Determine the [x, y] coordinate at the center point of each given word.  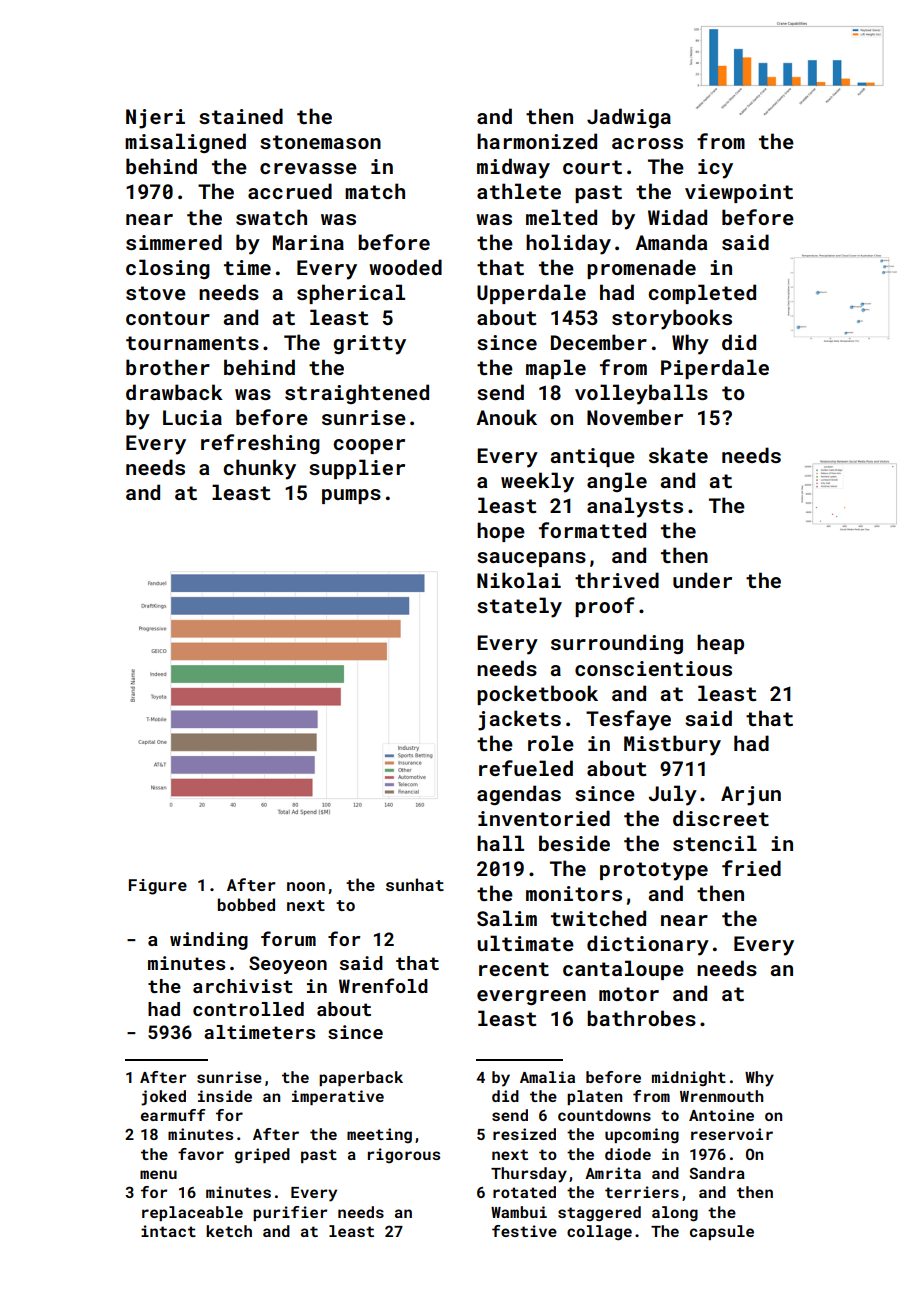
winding [209, 941]
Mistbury [672, 745]
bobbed [246, 904]
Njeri [155, 119]
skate [678, 455]
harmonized [537, 141]
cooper [369, 446]
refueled [526, 768]
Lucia [192, 417]
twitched [598, 918]
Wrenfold [383, 985]
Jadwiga [629, 118]
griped [262, 1156]
